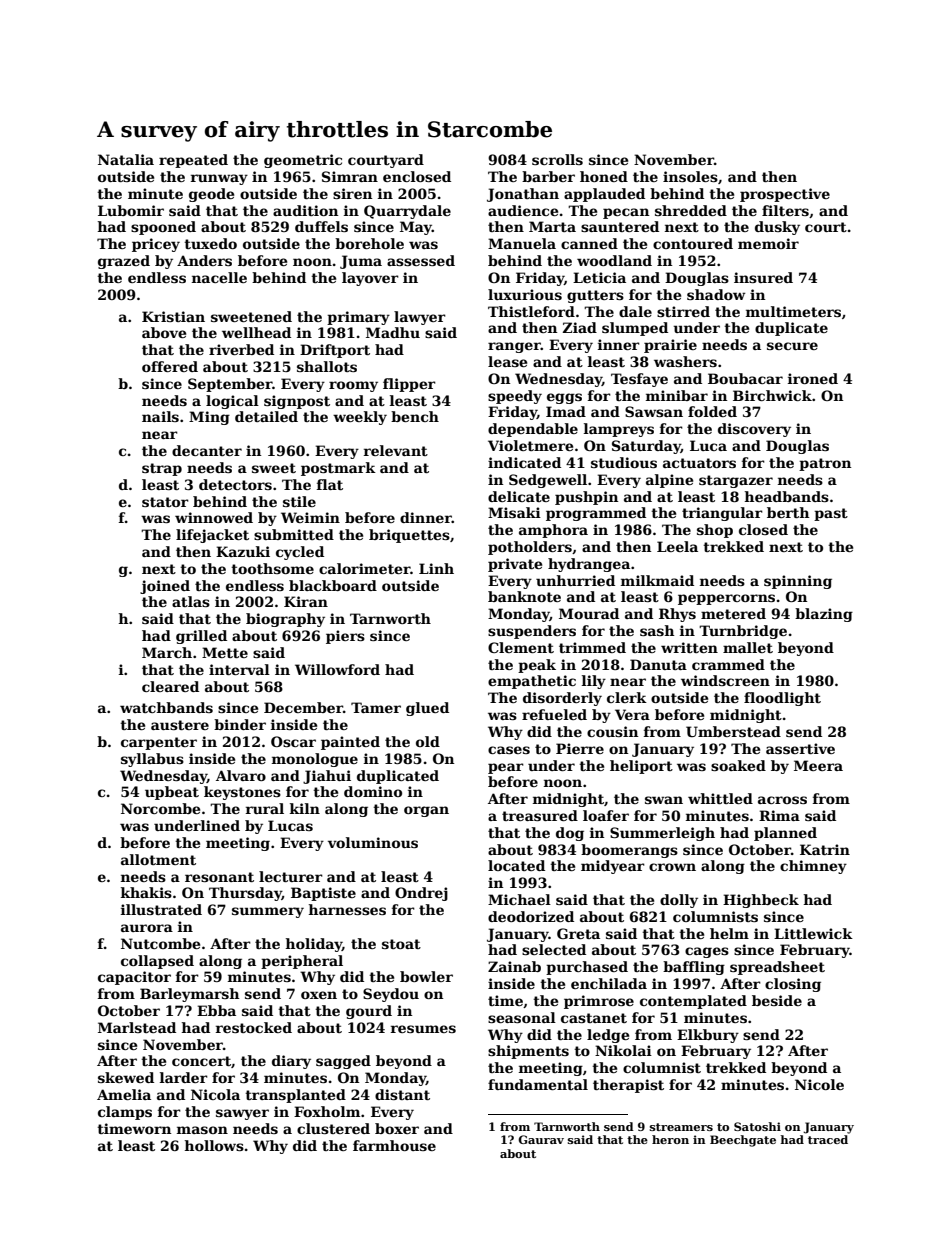  I want to click on planned, so click(785, 834).
